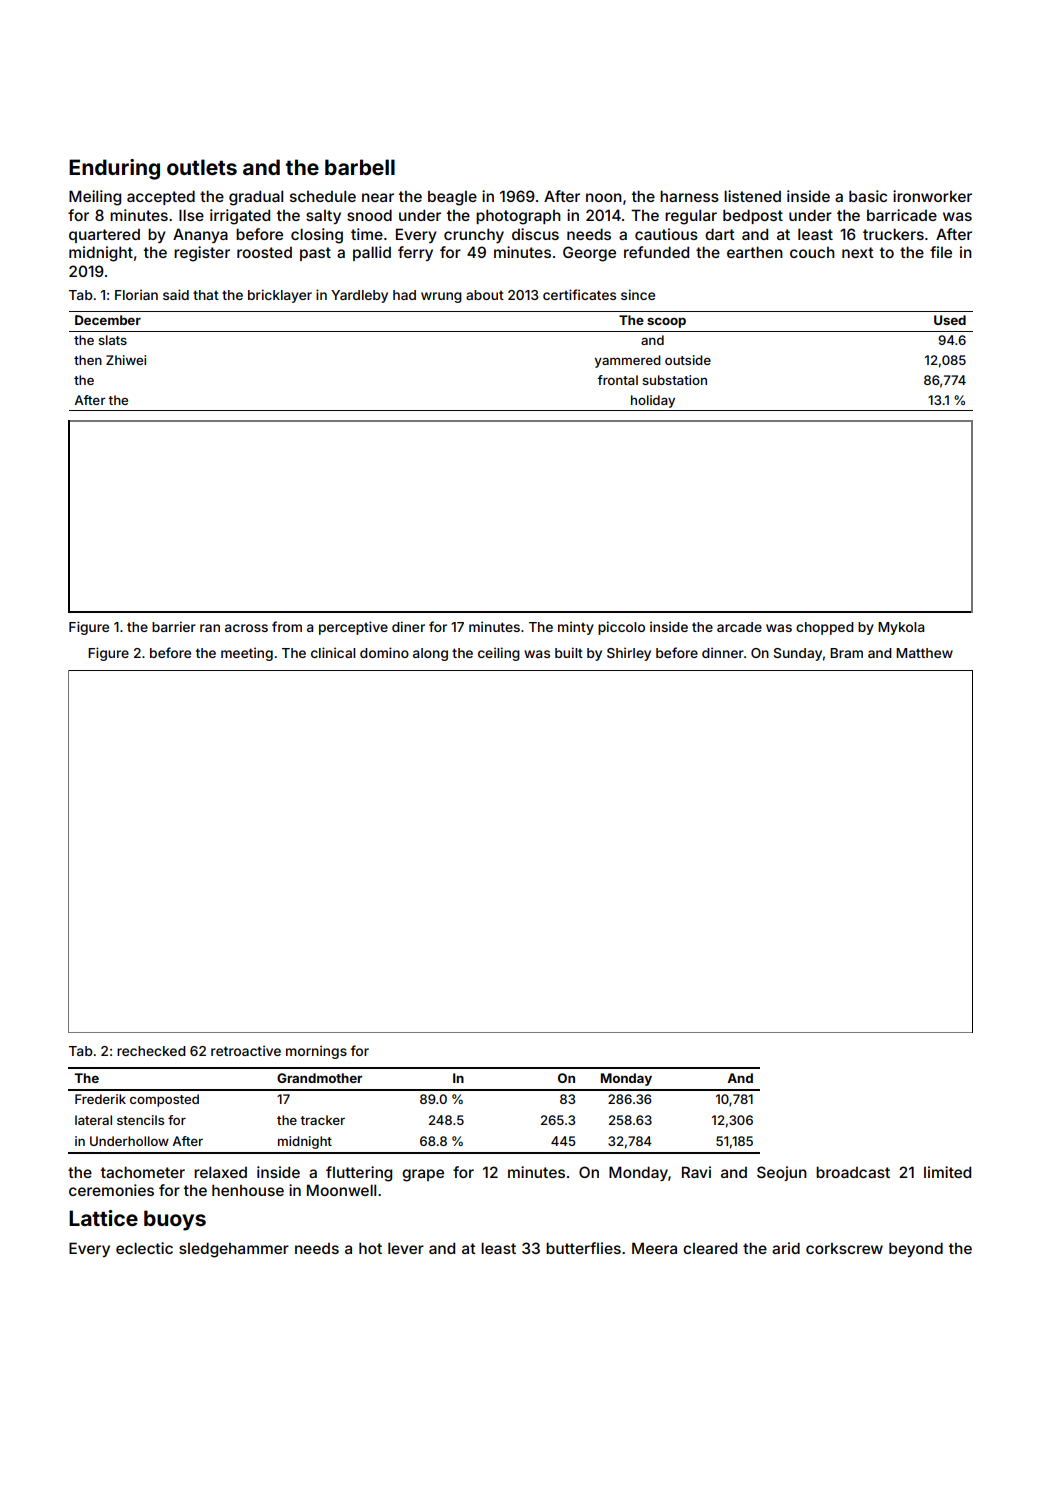  I want to click on rechecked, so click(151, 1051).
